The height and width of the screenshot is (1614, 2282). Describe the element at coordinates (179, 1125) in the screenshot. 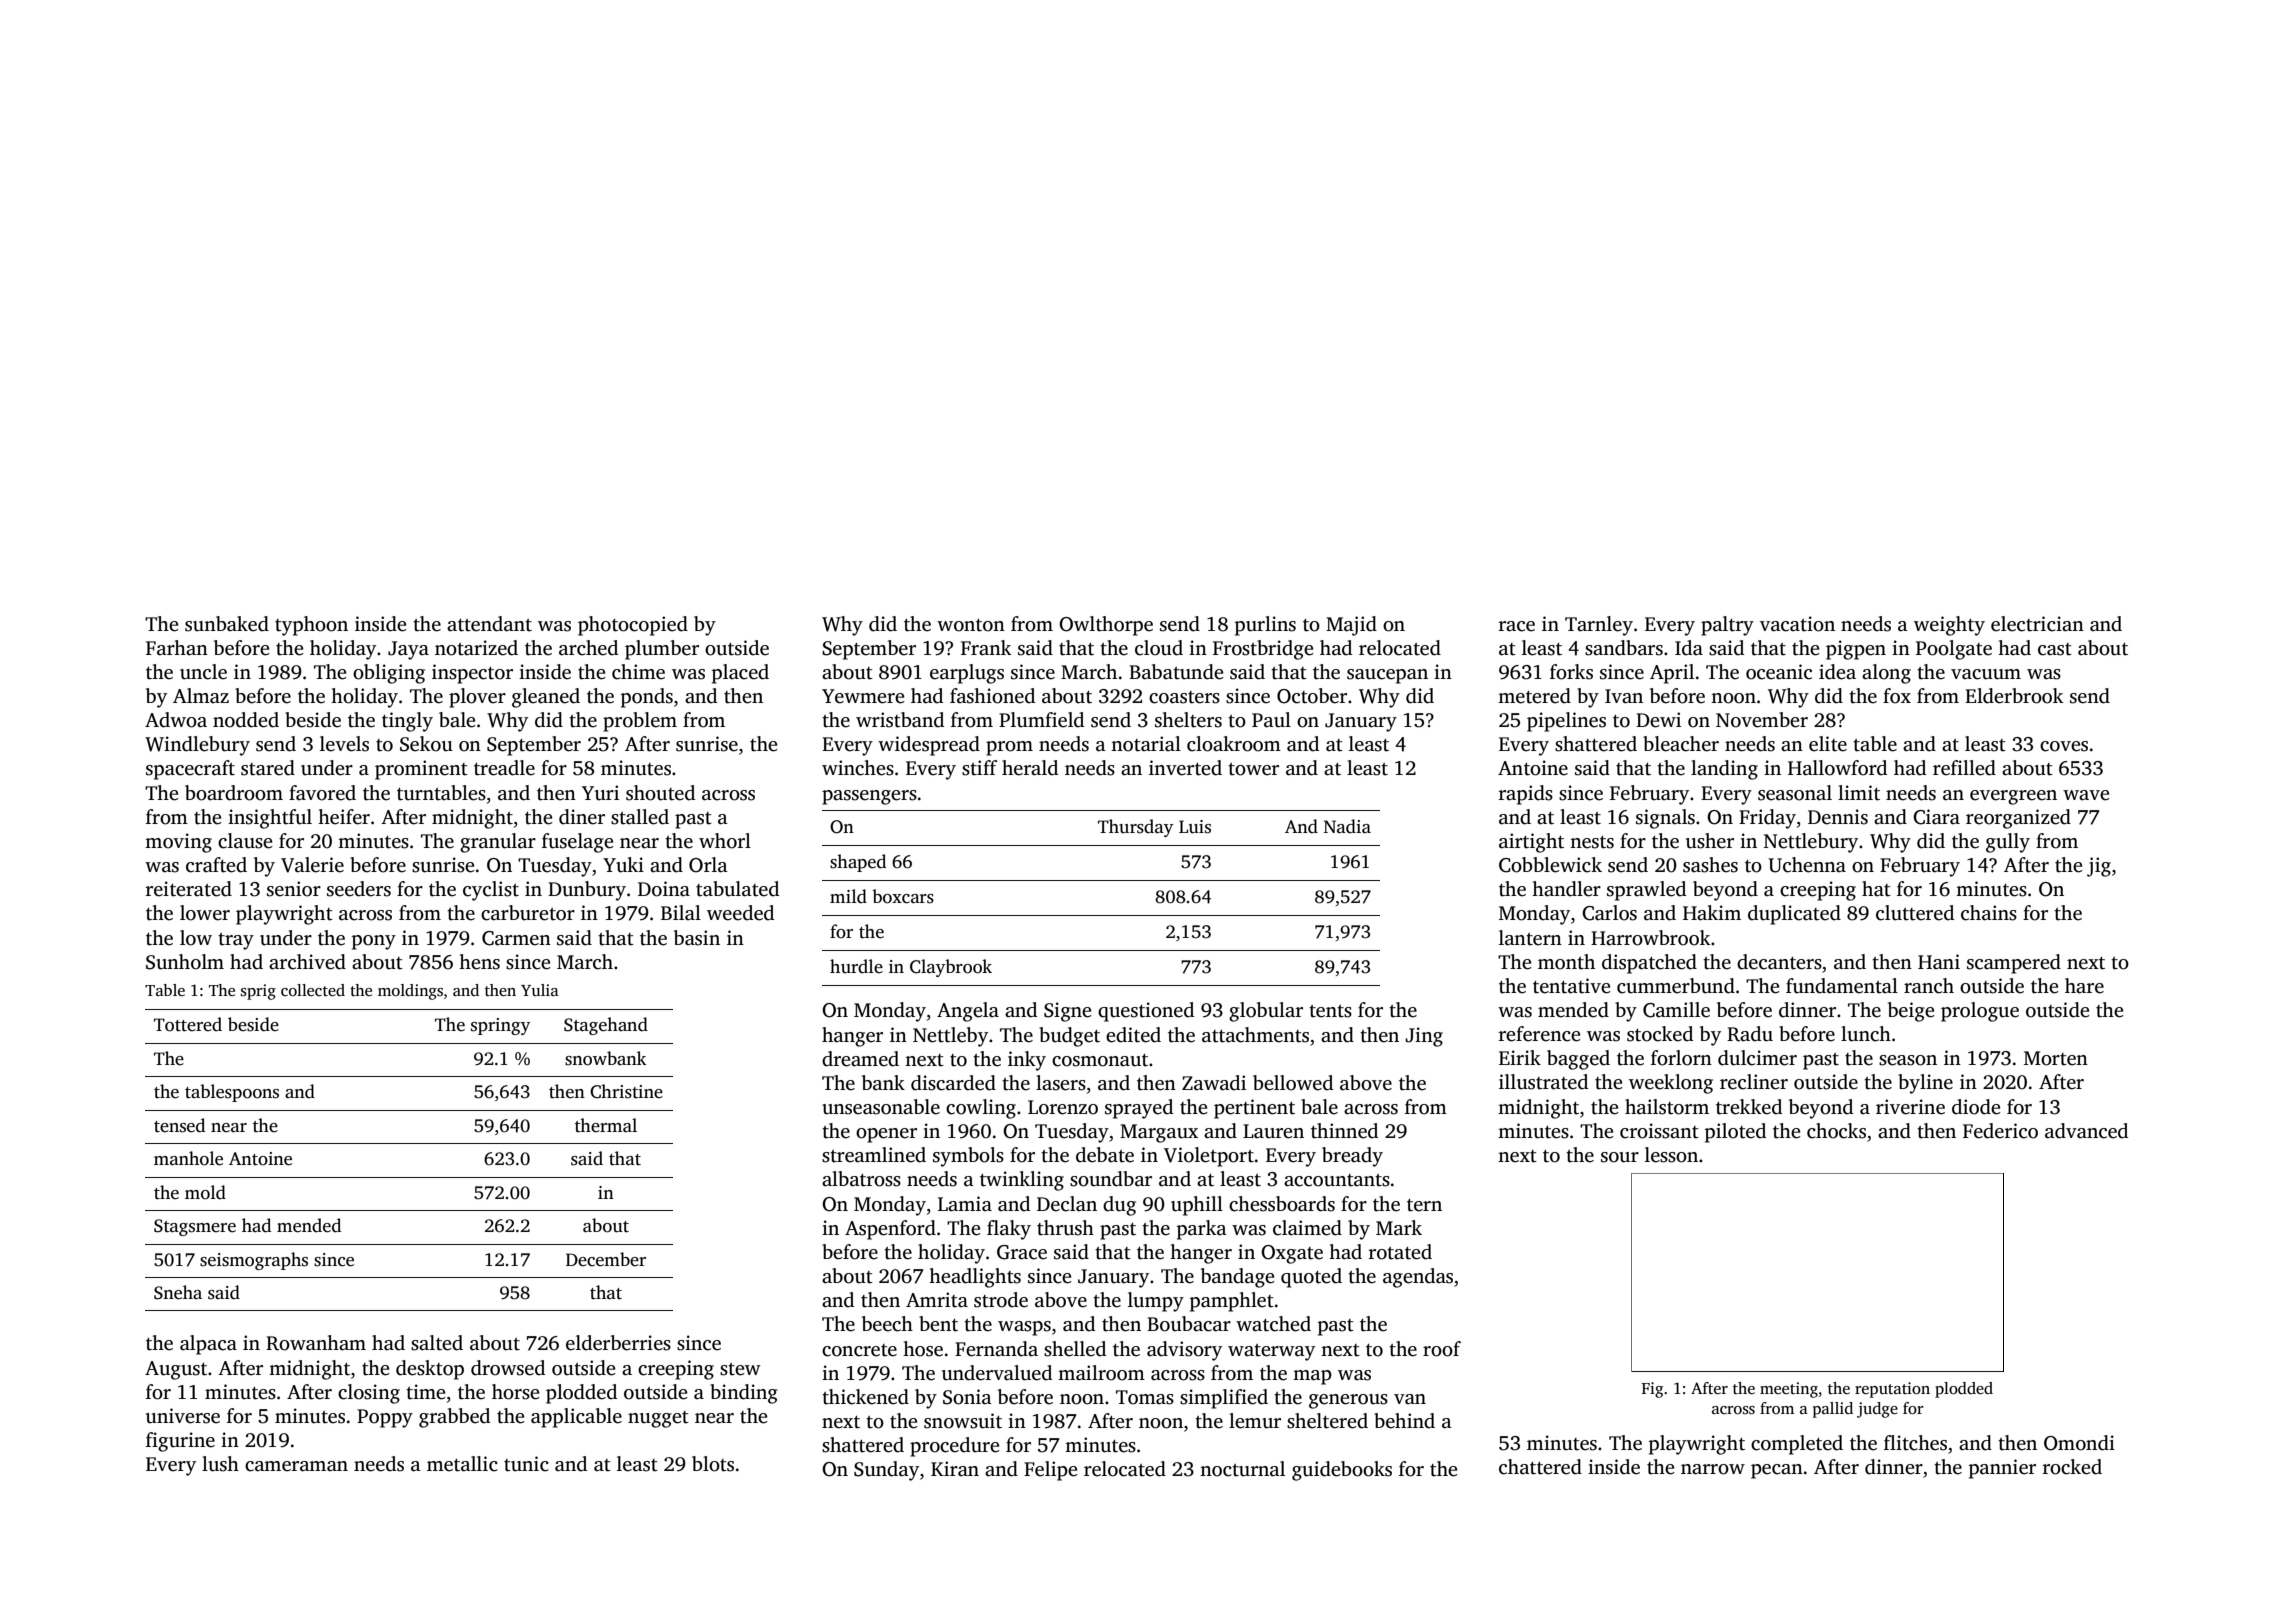

I see `tensed` at that location.
